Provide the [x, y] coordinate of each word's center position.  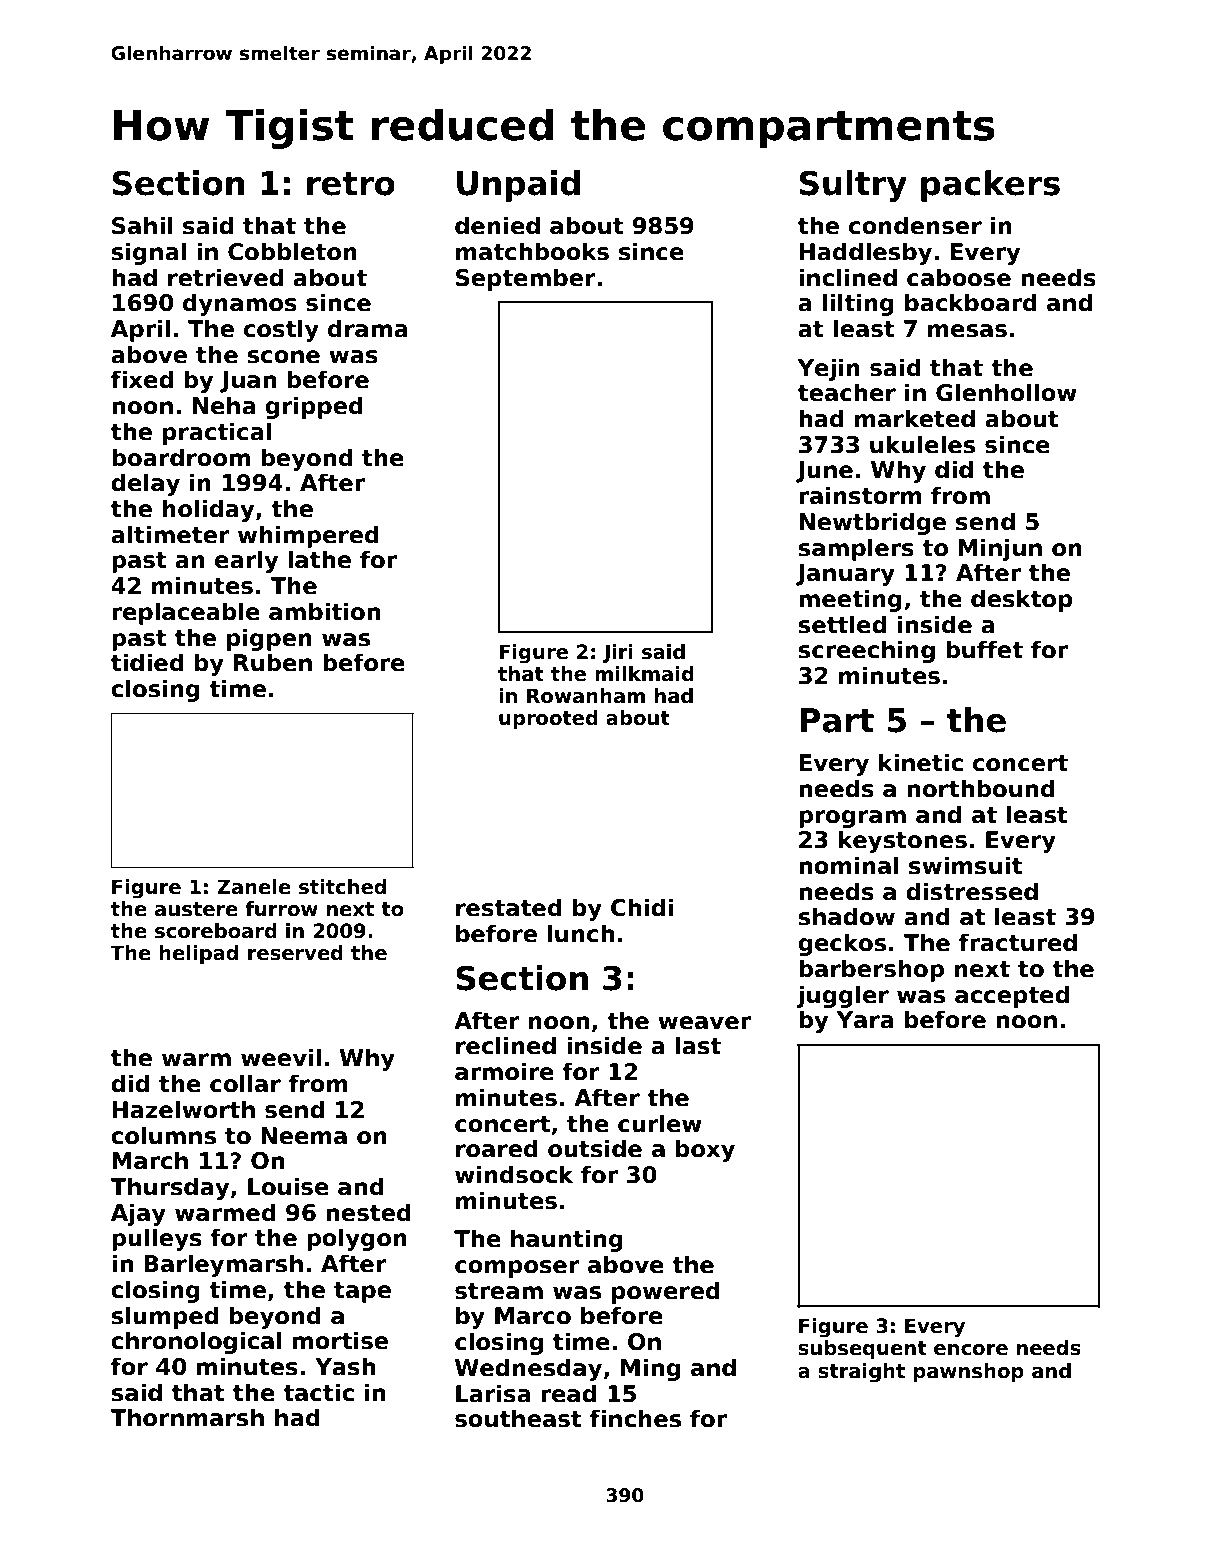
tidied [147, 662]
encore [971, 1350]
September [526, 279]
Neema [304, 1136]
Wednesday [528, 1369]
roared [497, 1148]
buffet [984, 649]
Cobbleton [292, 251]
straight [861, 1373]
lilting [858, 304]
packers [990, 186]
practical [217, 433]
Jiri [618, 653]
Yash [345, 1366]
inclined [848, 277]
